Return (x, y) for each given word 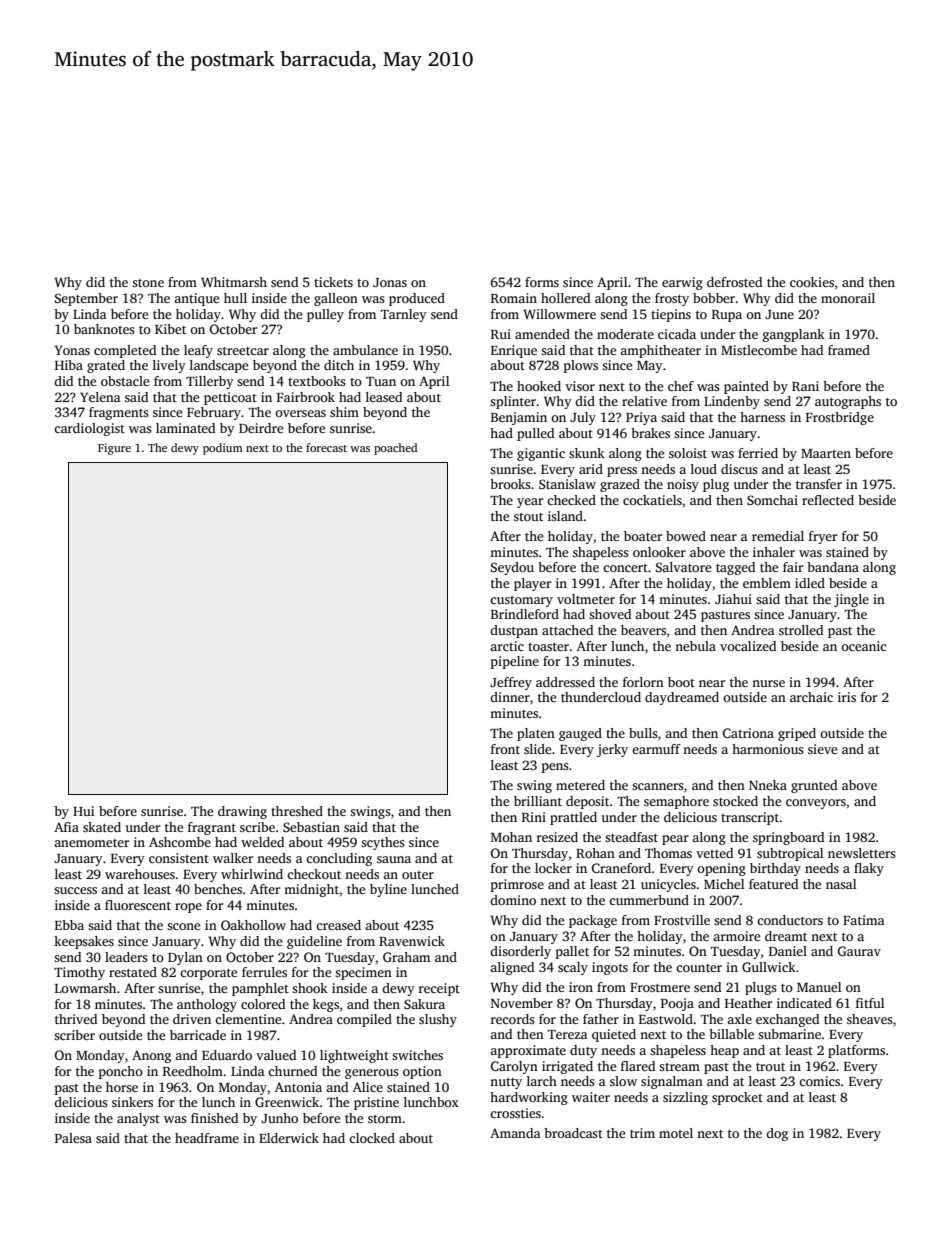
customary (521, 601)
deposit (587, 802)
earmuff (656, 749)
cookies (812, 282)
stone (148, 283)
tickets (333, 282)
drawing (242, 812)
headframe (207, 1138)
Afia (66, 827)
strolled (801, 630)
